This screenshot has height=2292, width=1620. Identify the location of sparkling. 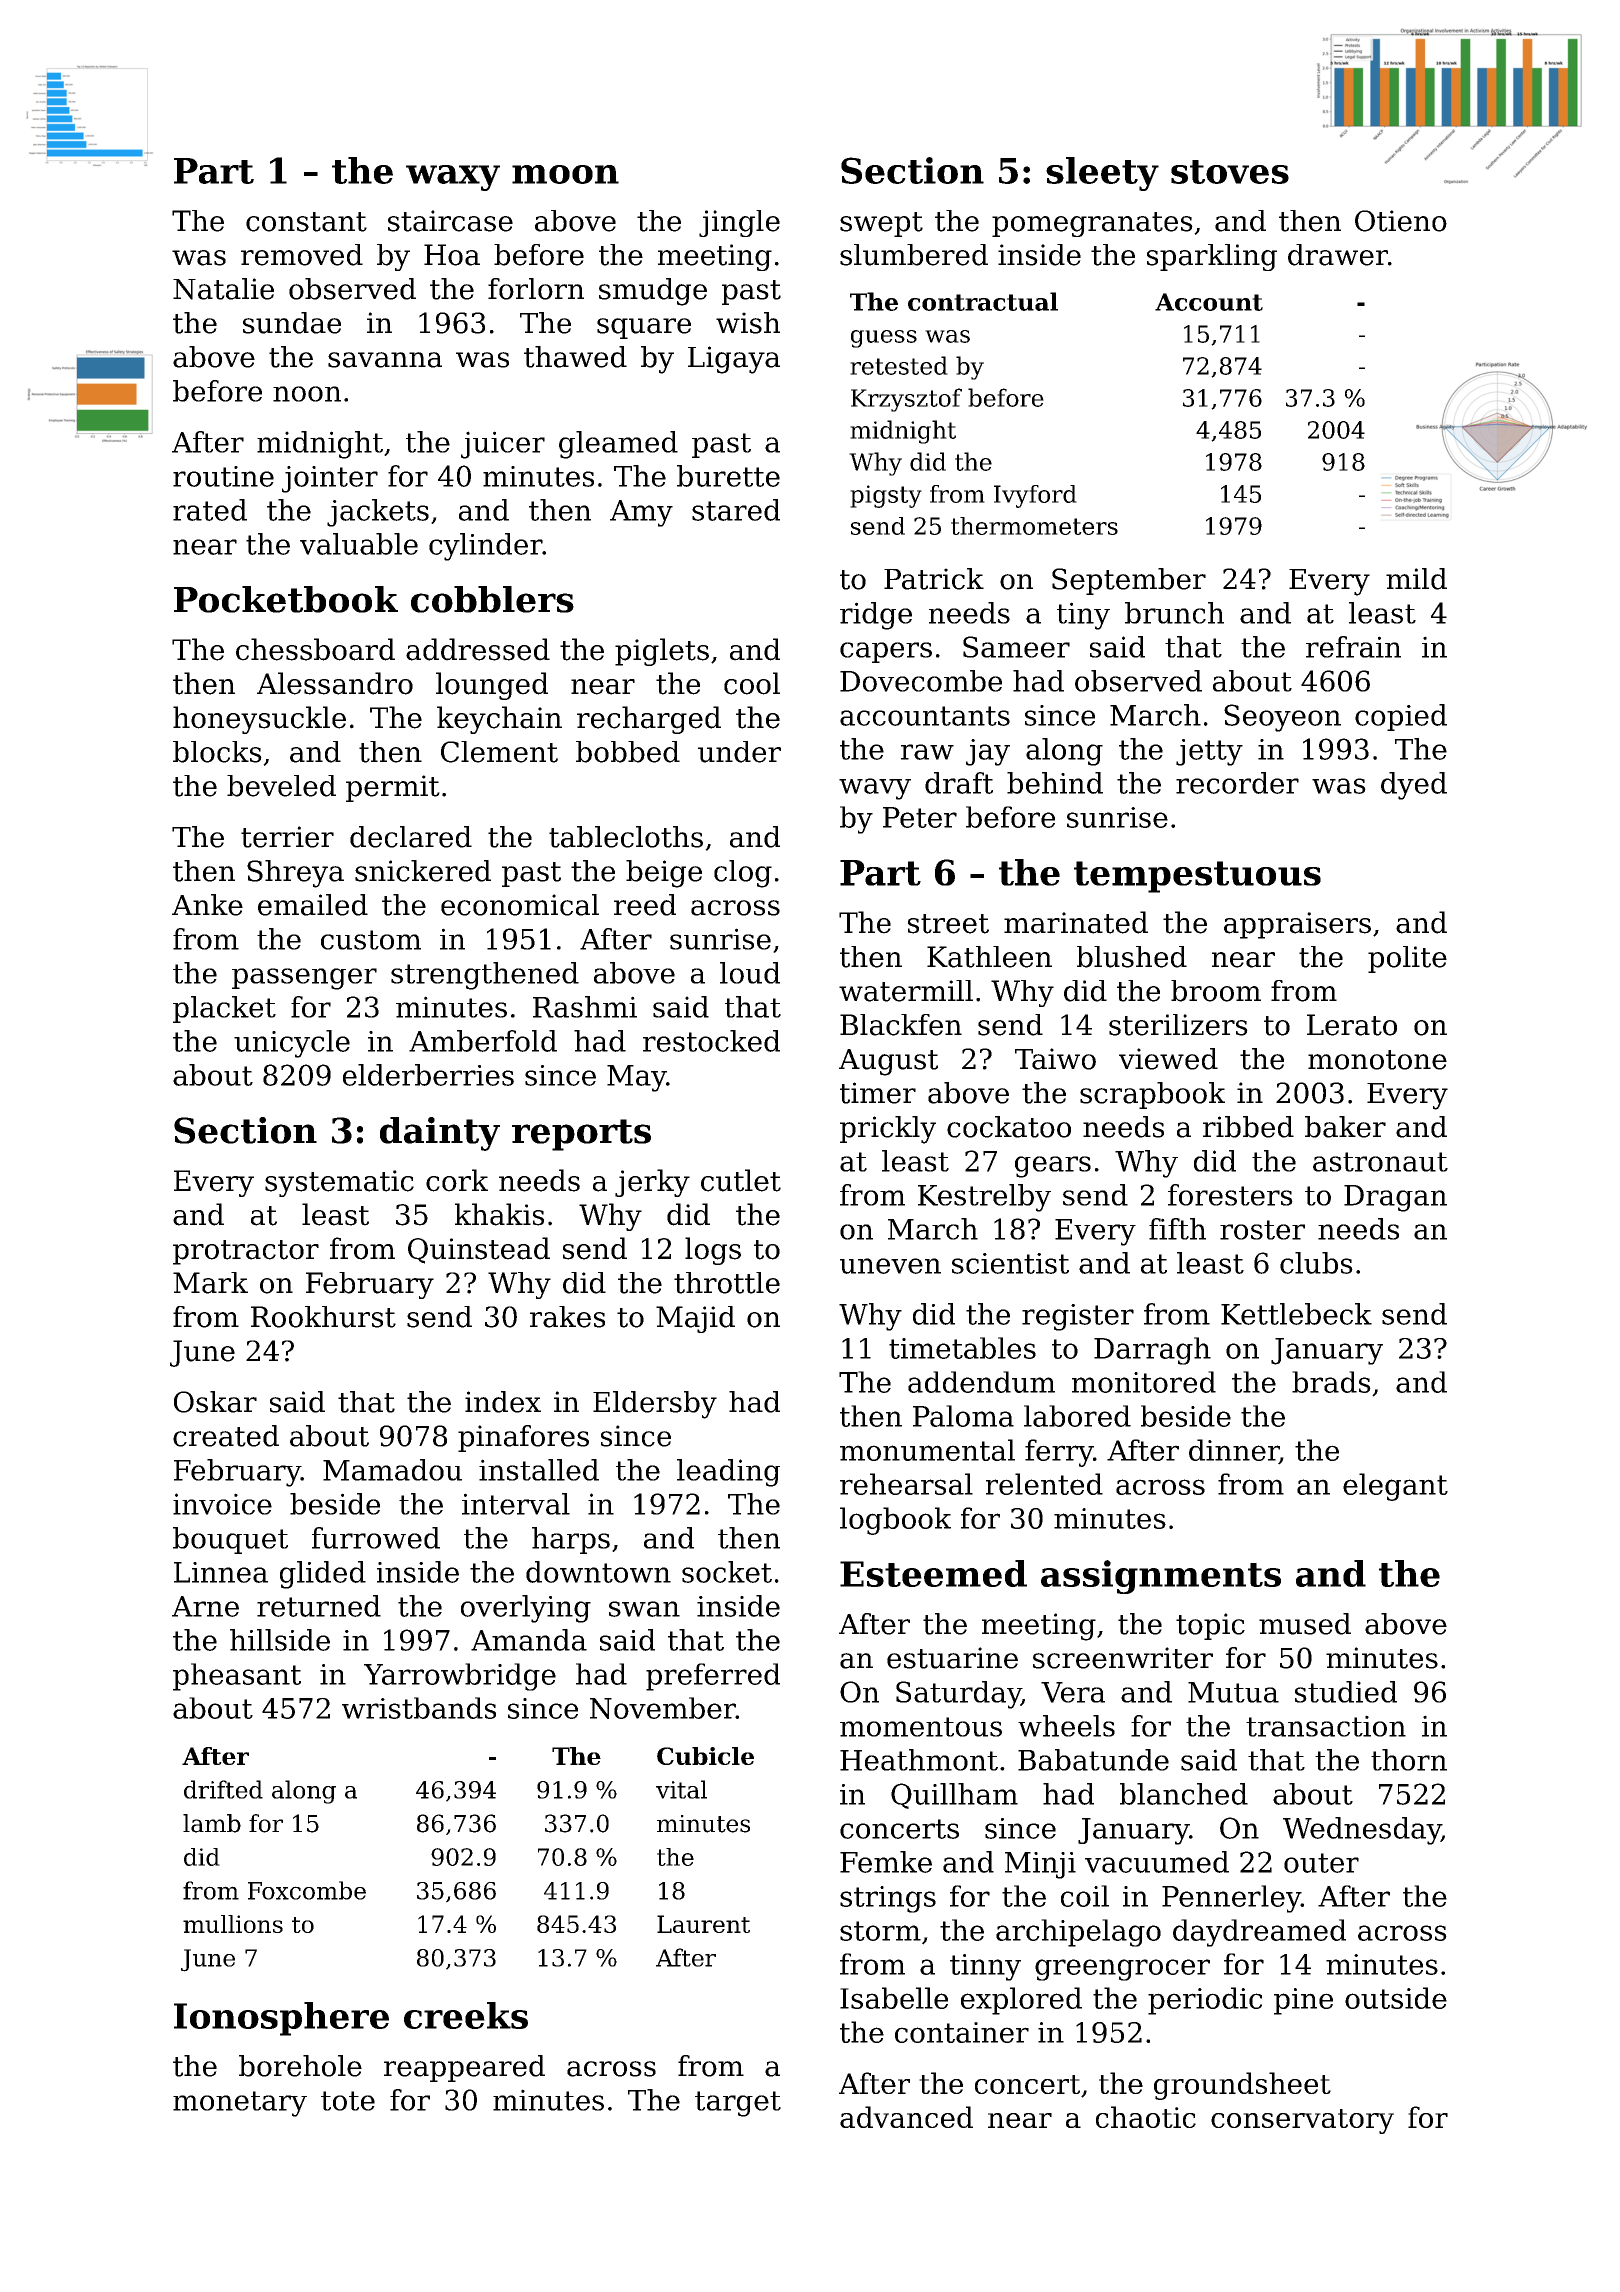
(1212, 257).
